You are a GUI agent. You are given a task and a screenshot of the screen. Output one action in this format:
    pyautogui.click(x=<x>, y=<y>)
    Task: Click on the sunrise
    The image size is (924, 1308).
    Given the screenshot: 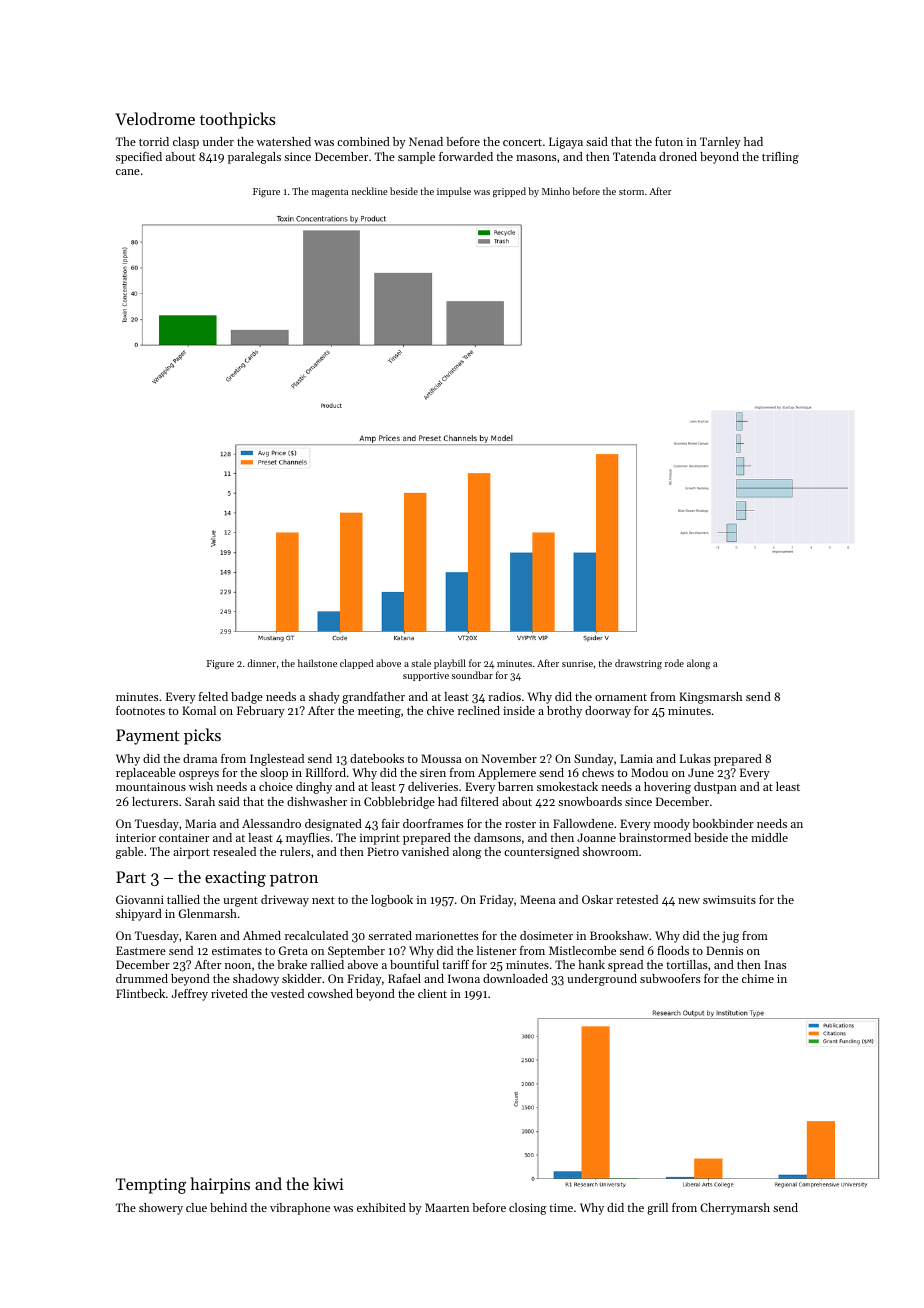 What is the action you would take?
    pyautogui.click(x=577, y=663)
